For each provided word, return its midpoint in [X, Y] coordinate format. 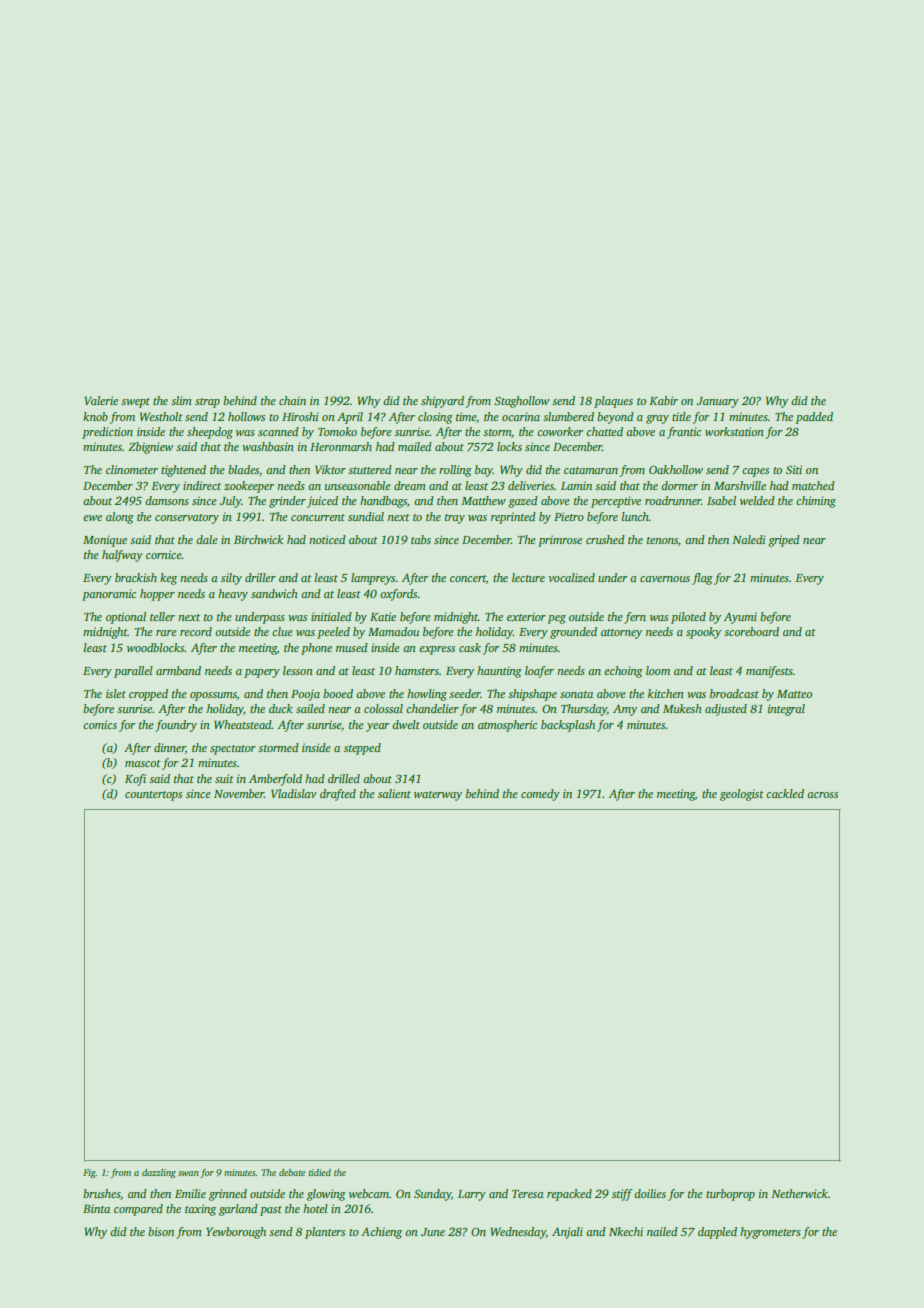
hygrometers [770, 1233]
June [433, 1232]
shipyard [442, 402]
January [718, 402]
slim [181, 400]
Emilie [190, 1193]
